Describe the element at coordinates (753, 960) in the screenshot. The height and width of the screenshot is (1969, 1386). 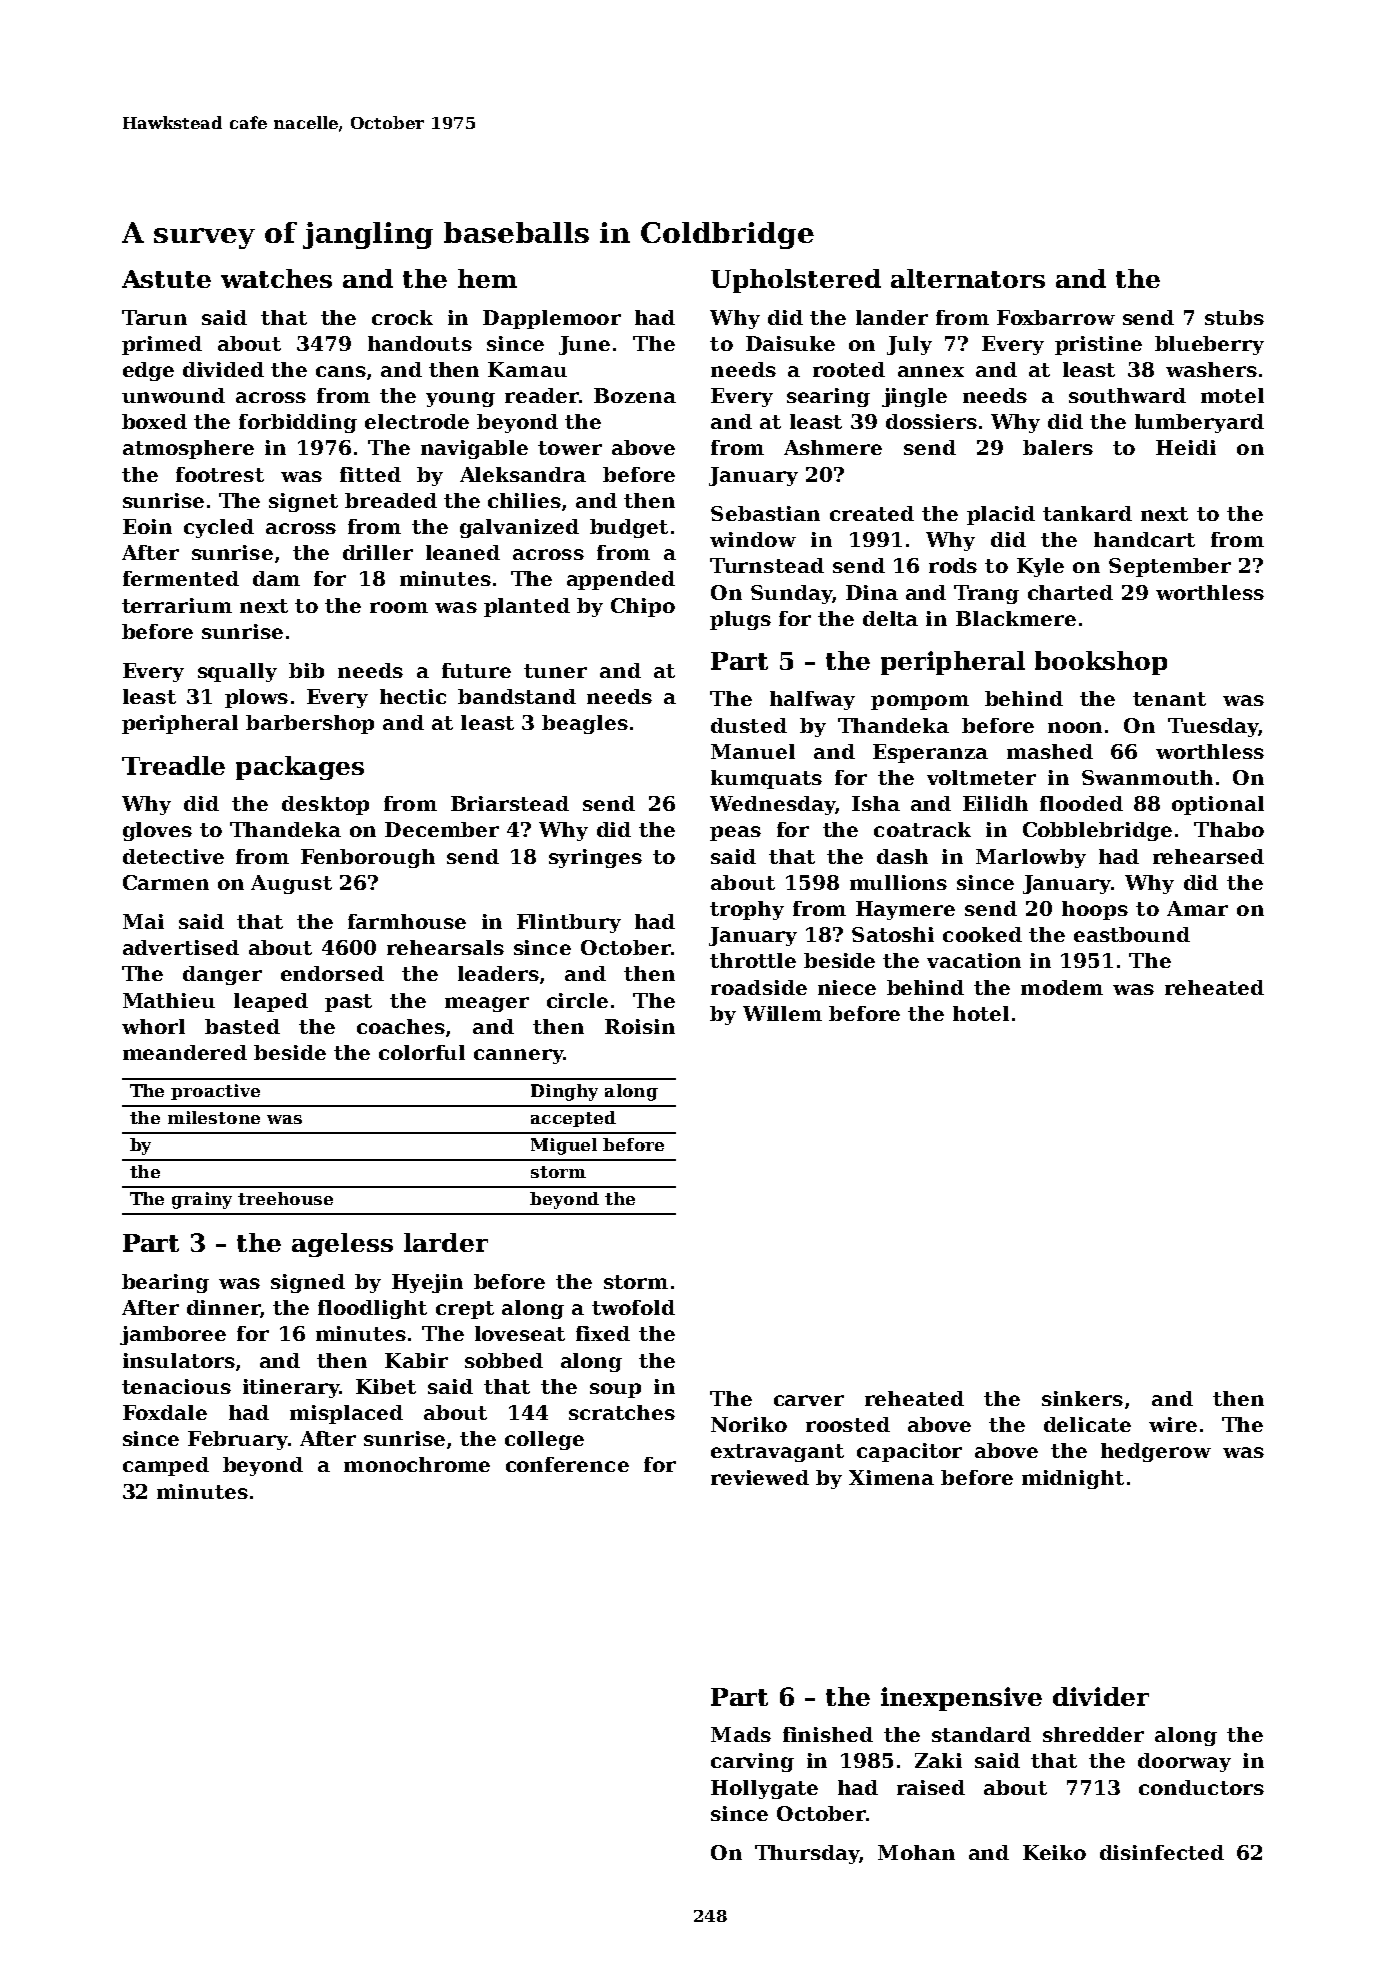
I see `throttle` at that location.
